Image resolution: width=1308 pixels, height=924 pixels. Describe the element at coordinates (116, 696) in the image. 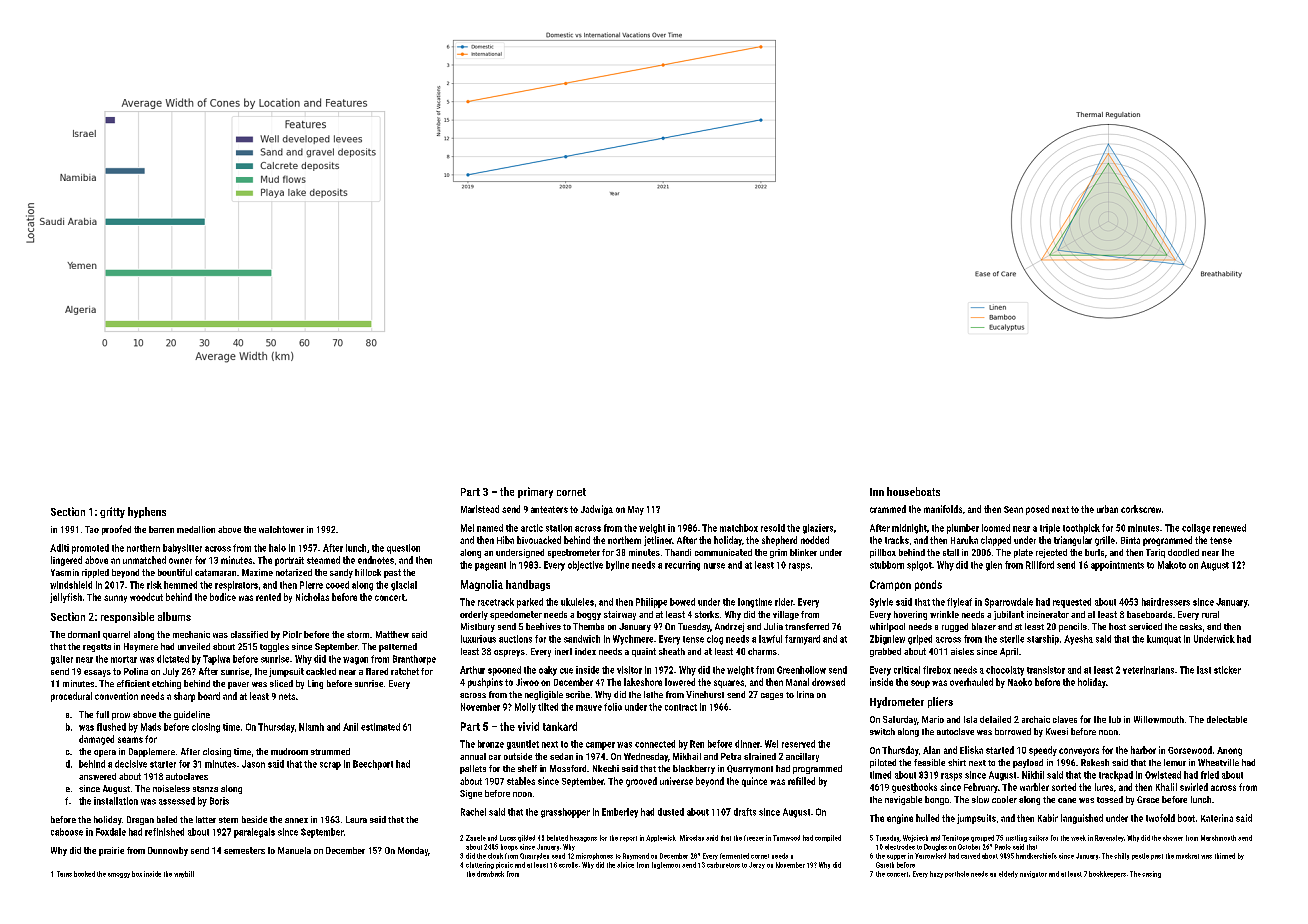

I see `convention` at that location.
